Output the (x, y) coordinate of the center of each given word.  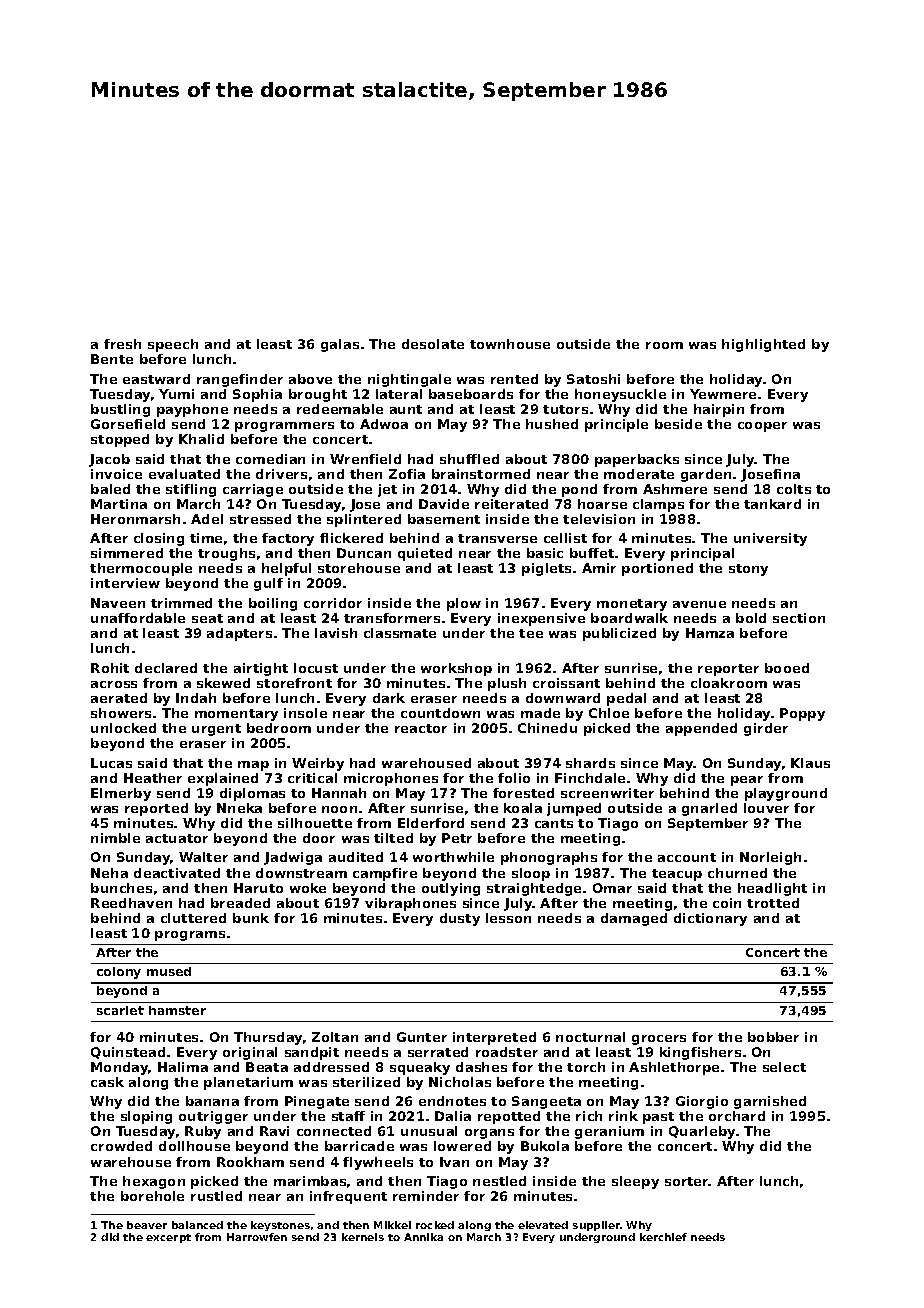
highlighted (763, 345)
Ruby (203, 1132)
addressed (331, 1067)
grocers (659, 1040)
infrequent (348, 1197)
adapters (239, 634)
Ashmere (675, 489)
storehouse (359, 568)
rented (514, 379)
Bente (112, 359)
